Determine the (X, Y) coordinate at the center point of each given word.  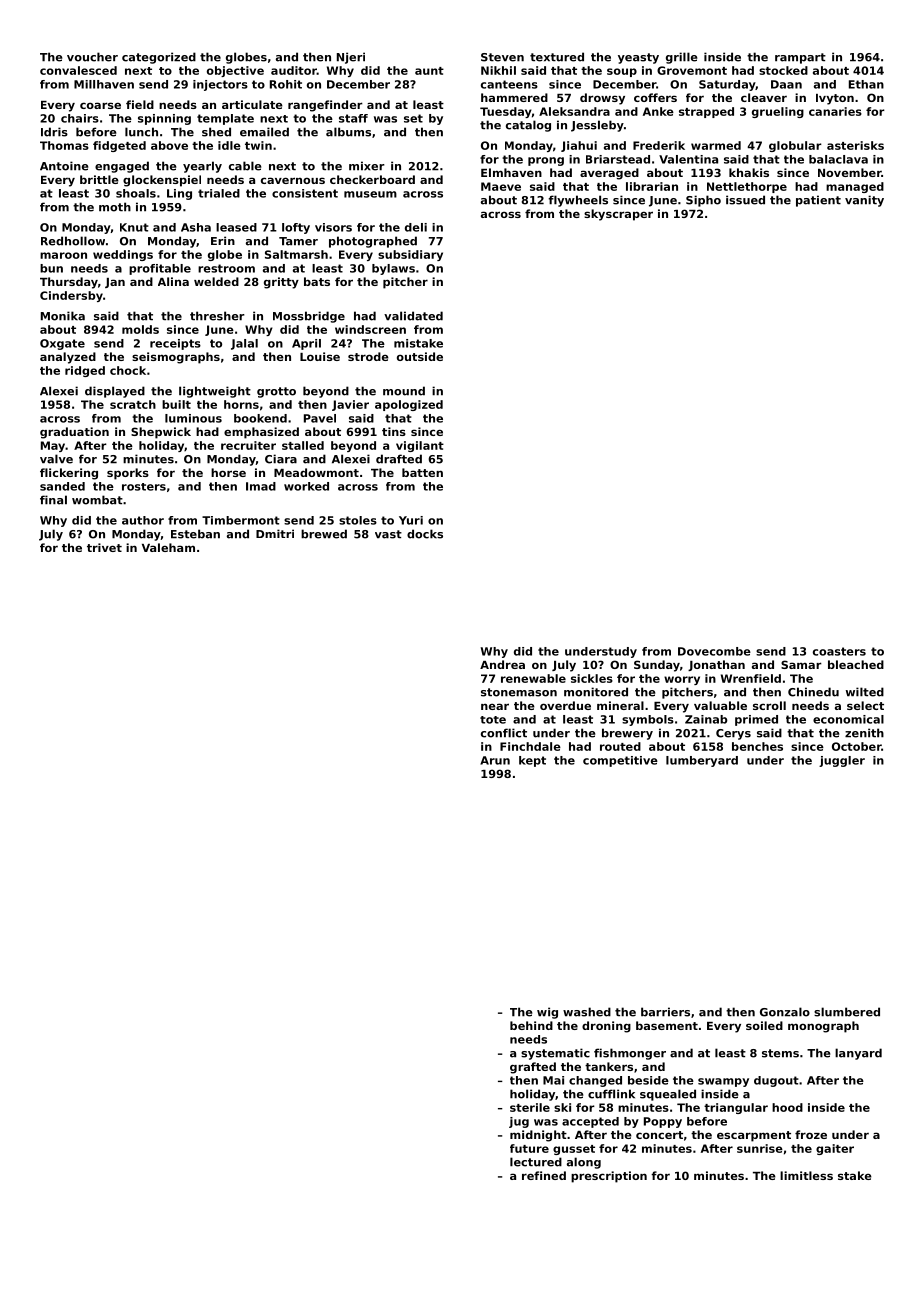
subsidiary (410, 255)
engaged (122, 167)
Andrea (502, 664)
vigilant (420, 446)
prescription (609, 1177)
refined (544, 1175)
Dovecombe (714, 651)
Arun (495, 760)
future (529, 1148)
